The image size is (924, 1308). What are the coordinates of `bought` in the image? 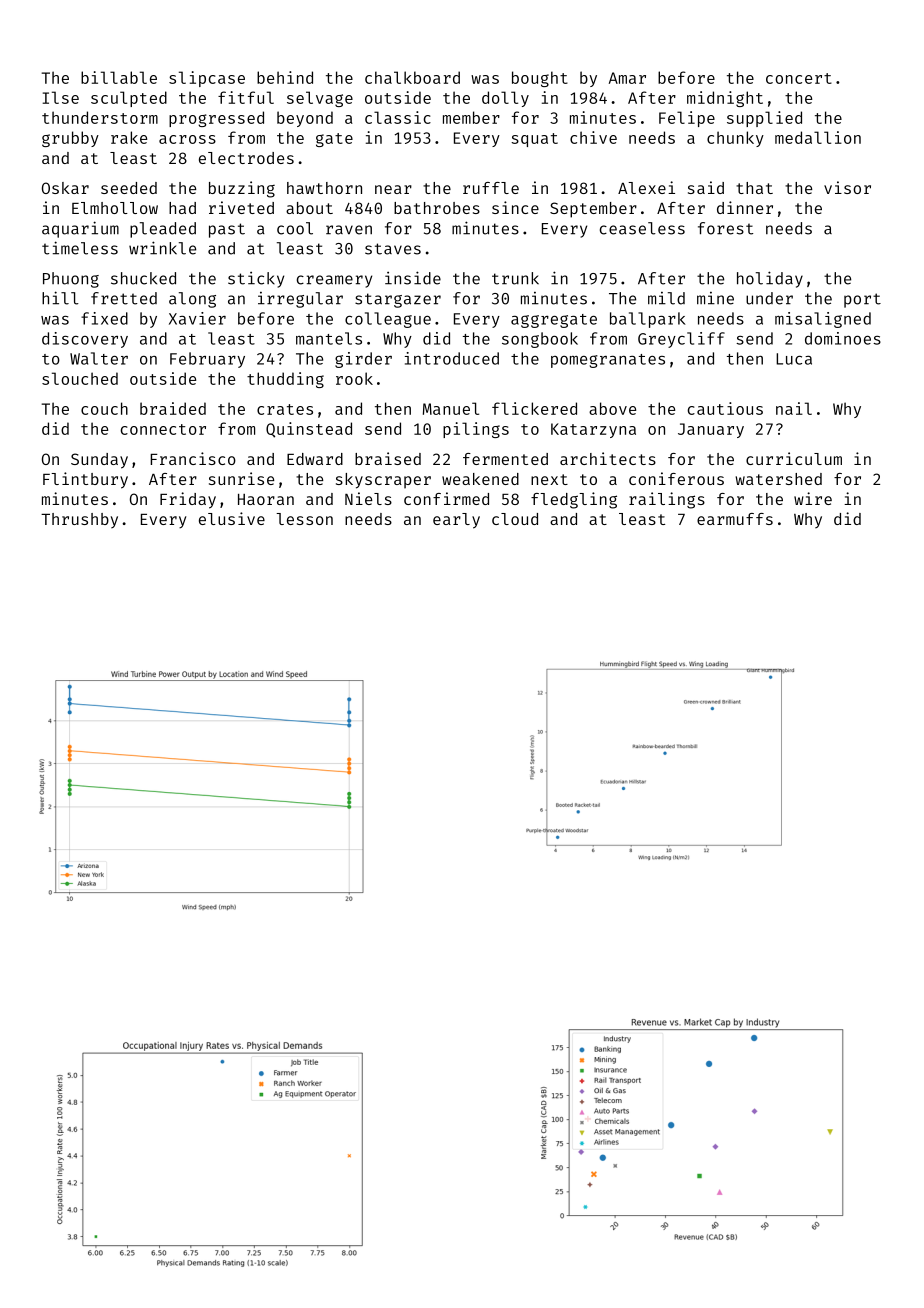 It's located at (540, 79).
